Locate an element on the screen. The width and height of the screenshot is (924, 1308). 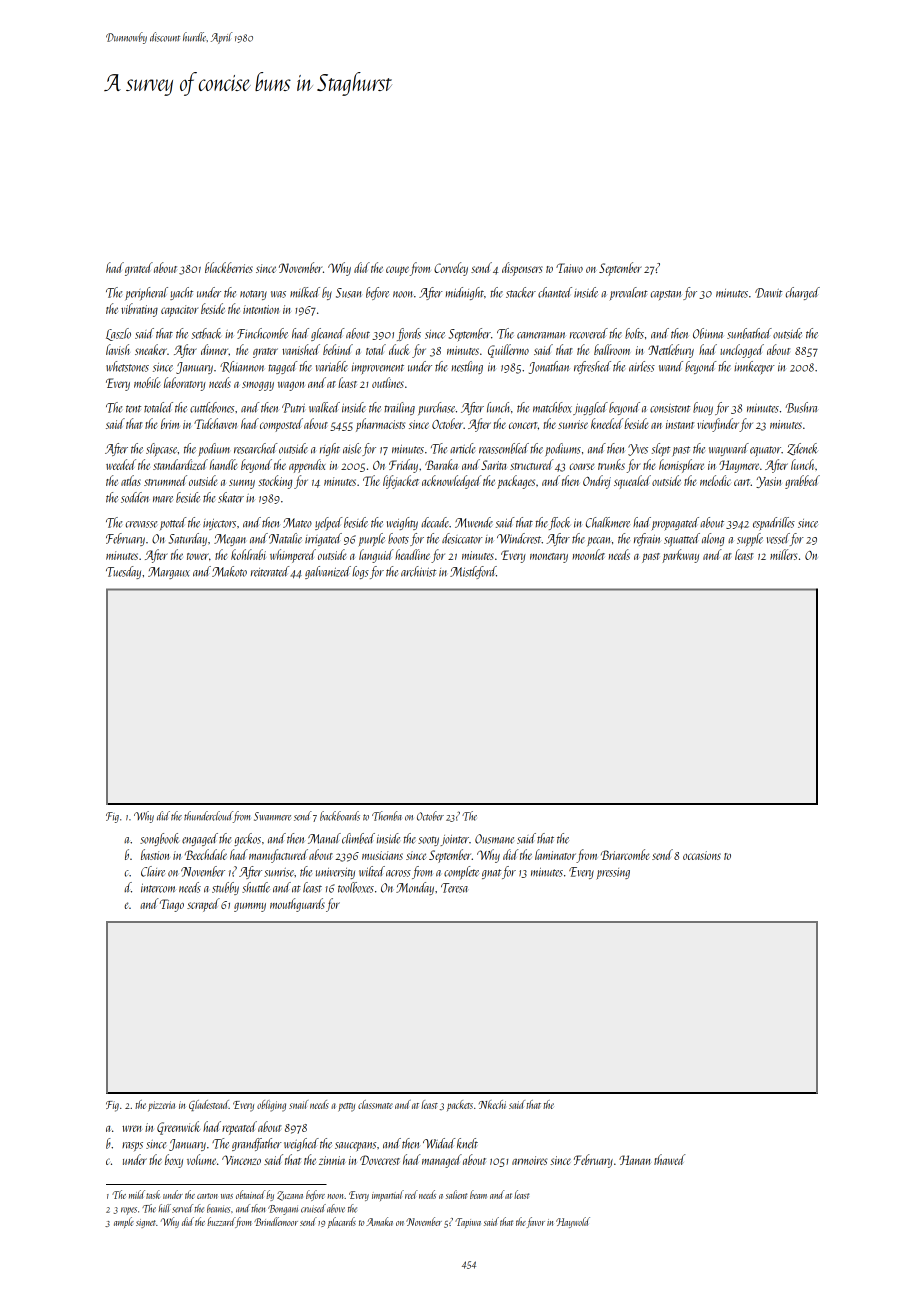
Susan is located at coordinates (348, 293).
